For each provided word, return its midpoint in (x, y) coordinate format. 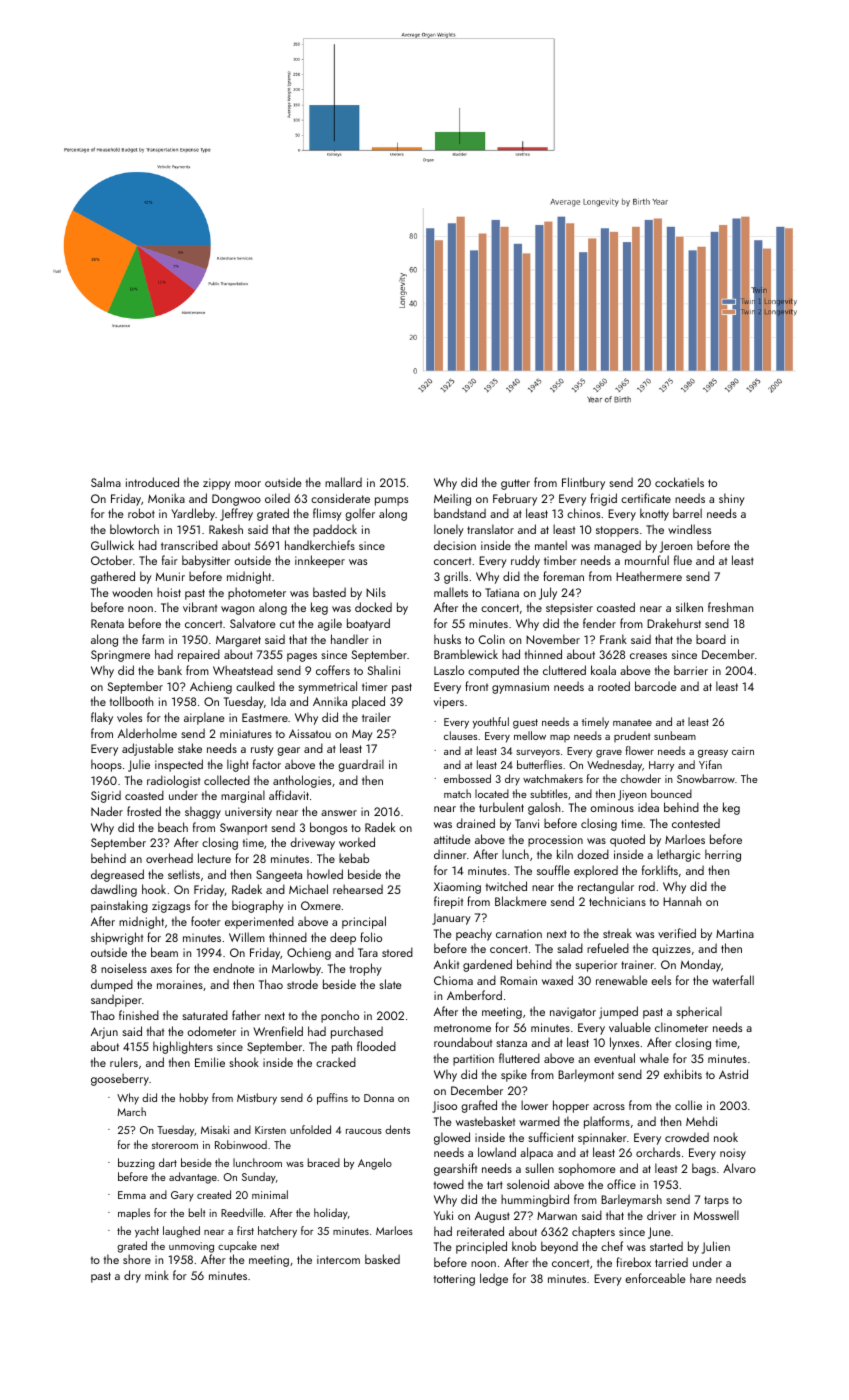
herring (723, 855)
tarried (671, 1262)
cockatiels (679, 482)
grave (609, 754)
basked (382, 1259)
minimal (270, 1194)
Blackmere (521, 901)
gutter (515, 484)
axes (161, 970)
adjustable (148, 749)
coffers (333, 670)
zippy (217, 484)
